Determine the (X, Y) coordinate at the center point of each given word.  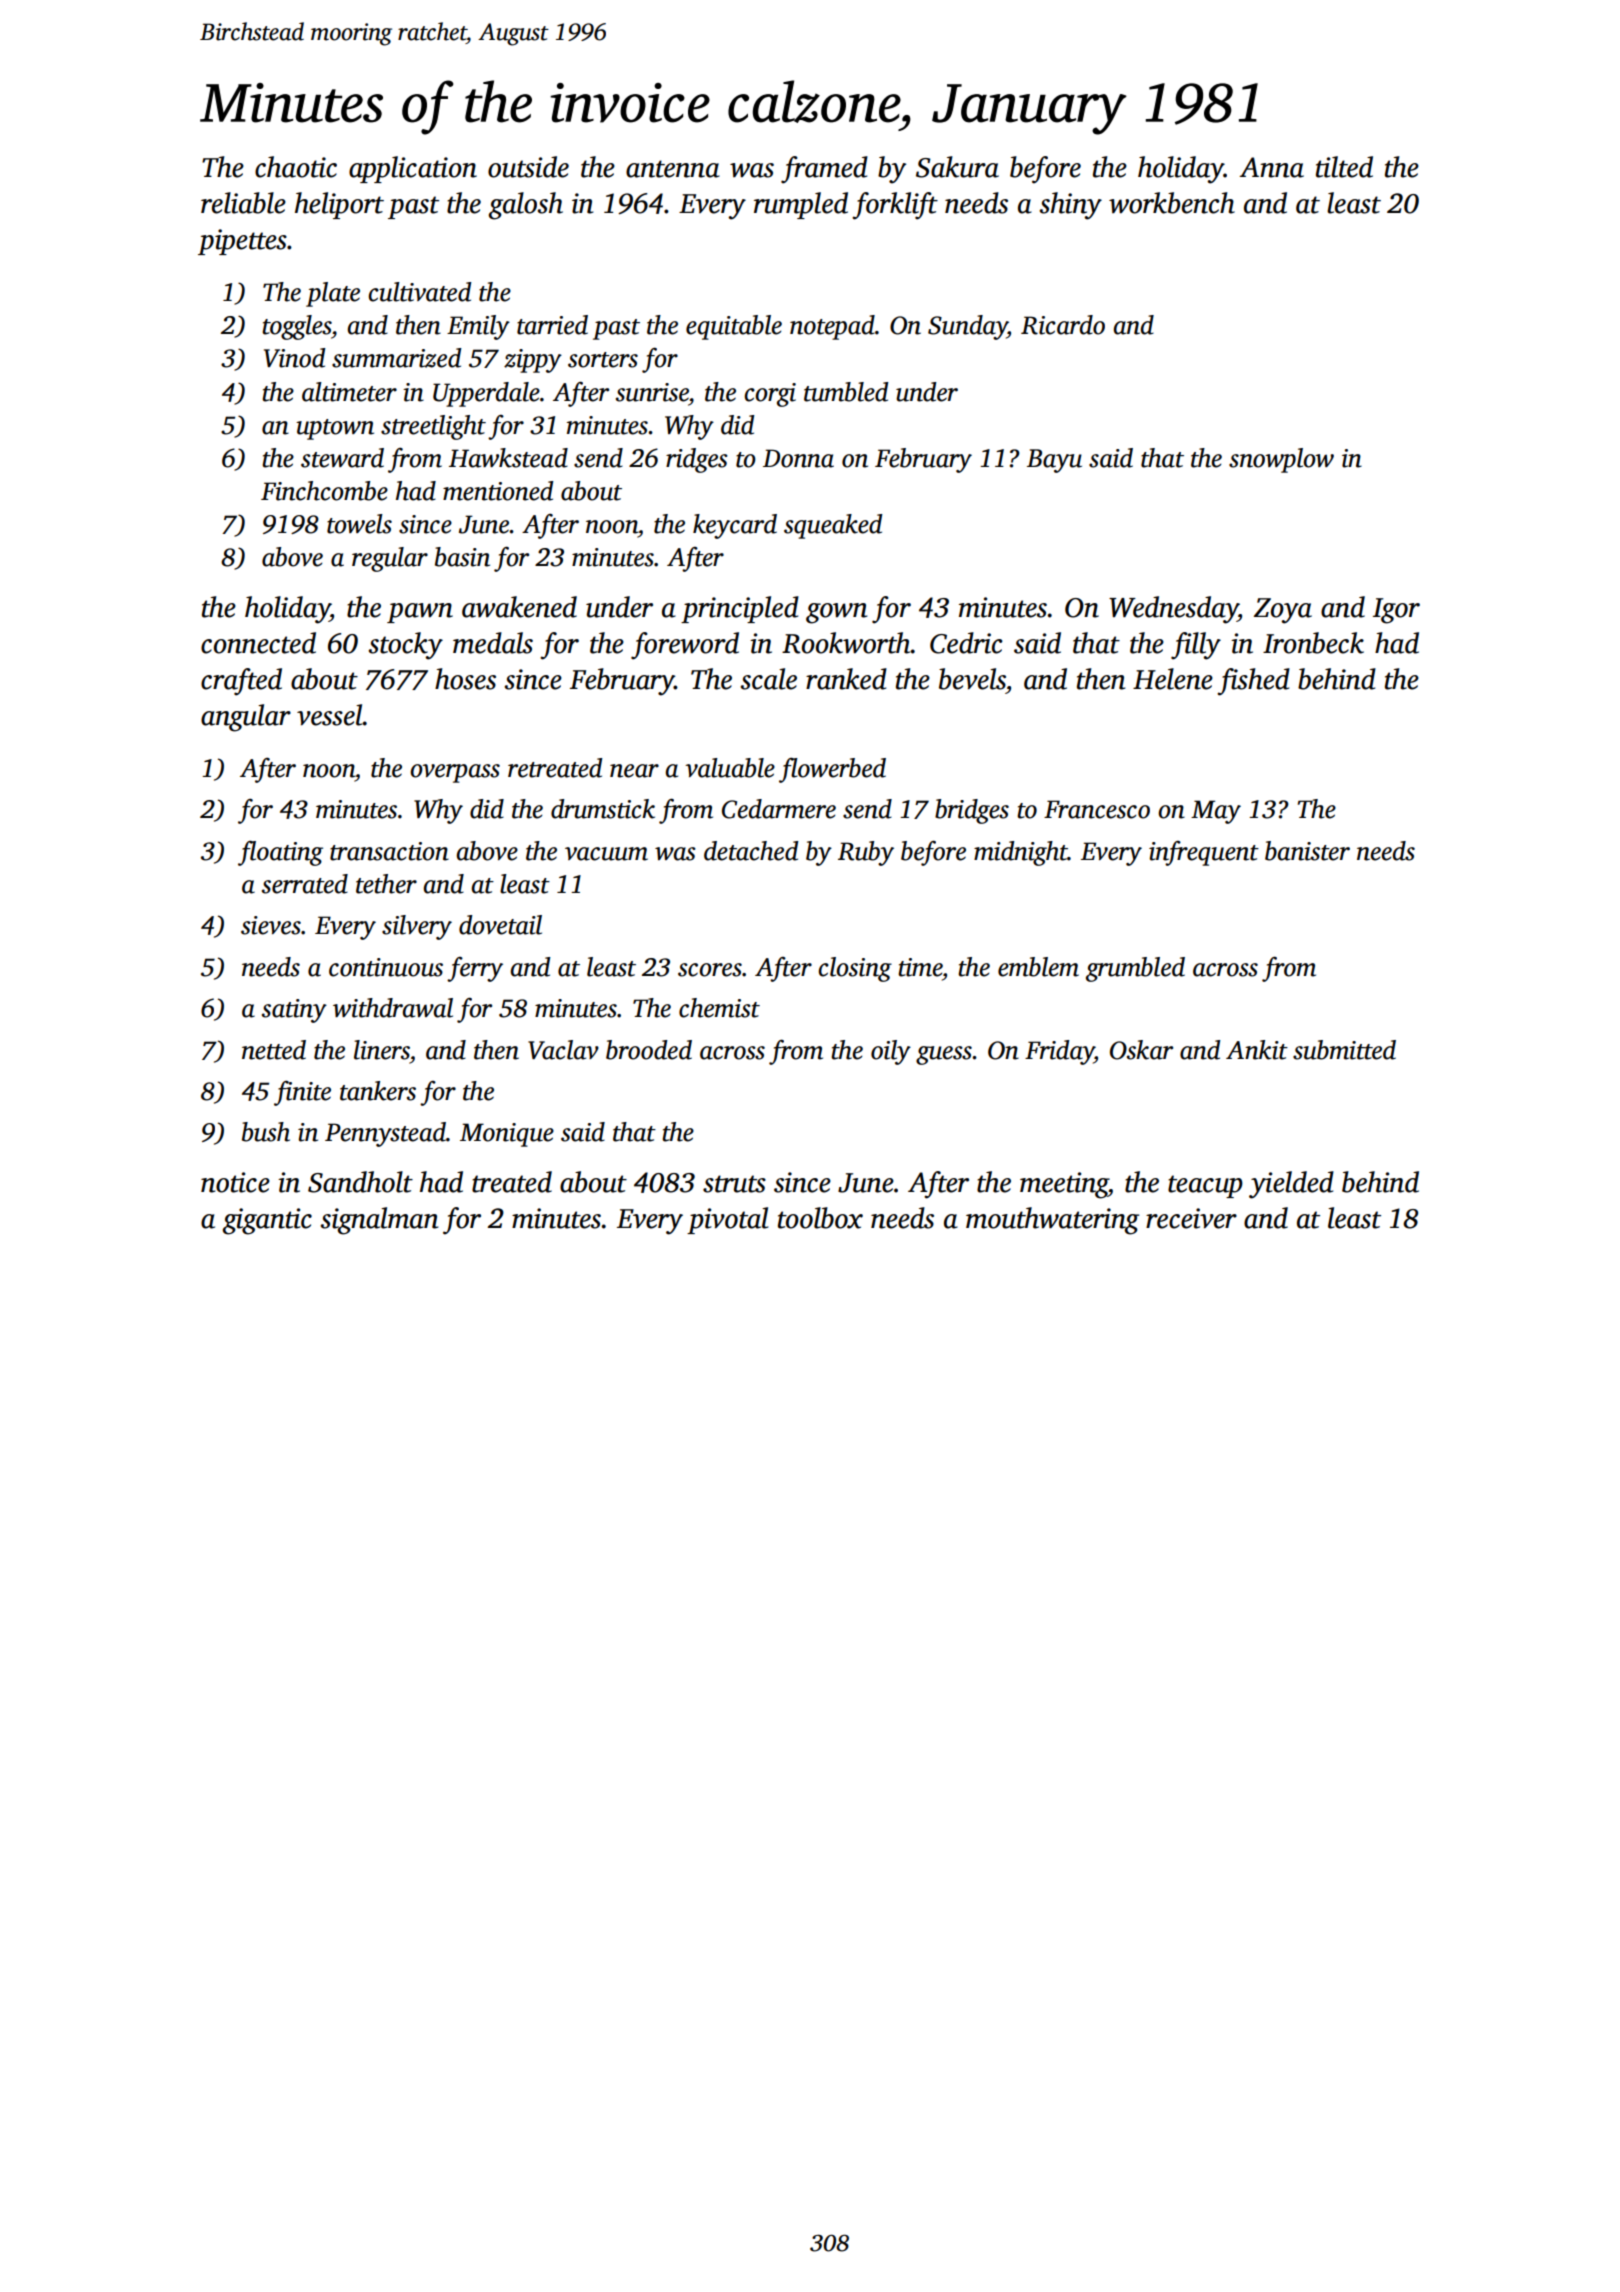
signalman (379, 1221)
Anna (1272, 167)
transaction (389, 851)
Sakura (957, 167)
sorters (603, 360)
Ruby (866, 853)
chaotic (296, 167)
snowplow (1281, 460)
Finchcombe (324, 491)
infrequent (1204, 853)
